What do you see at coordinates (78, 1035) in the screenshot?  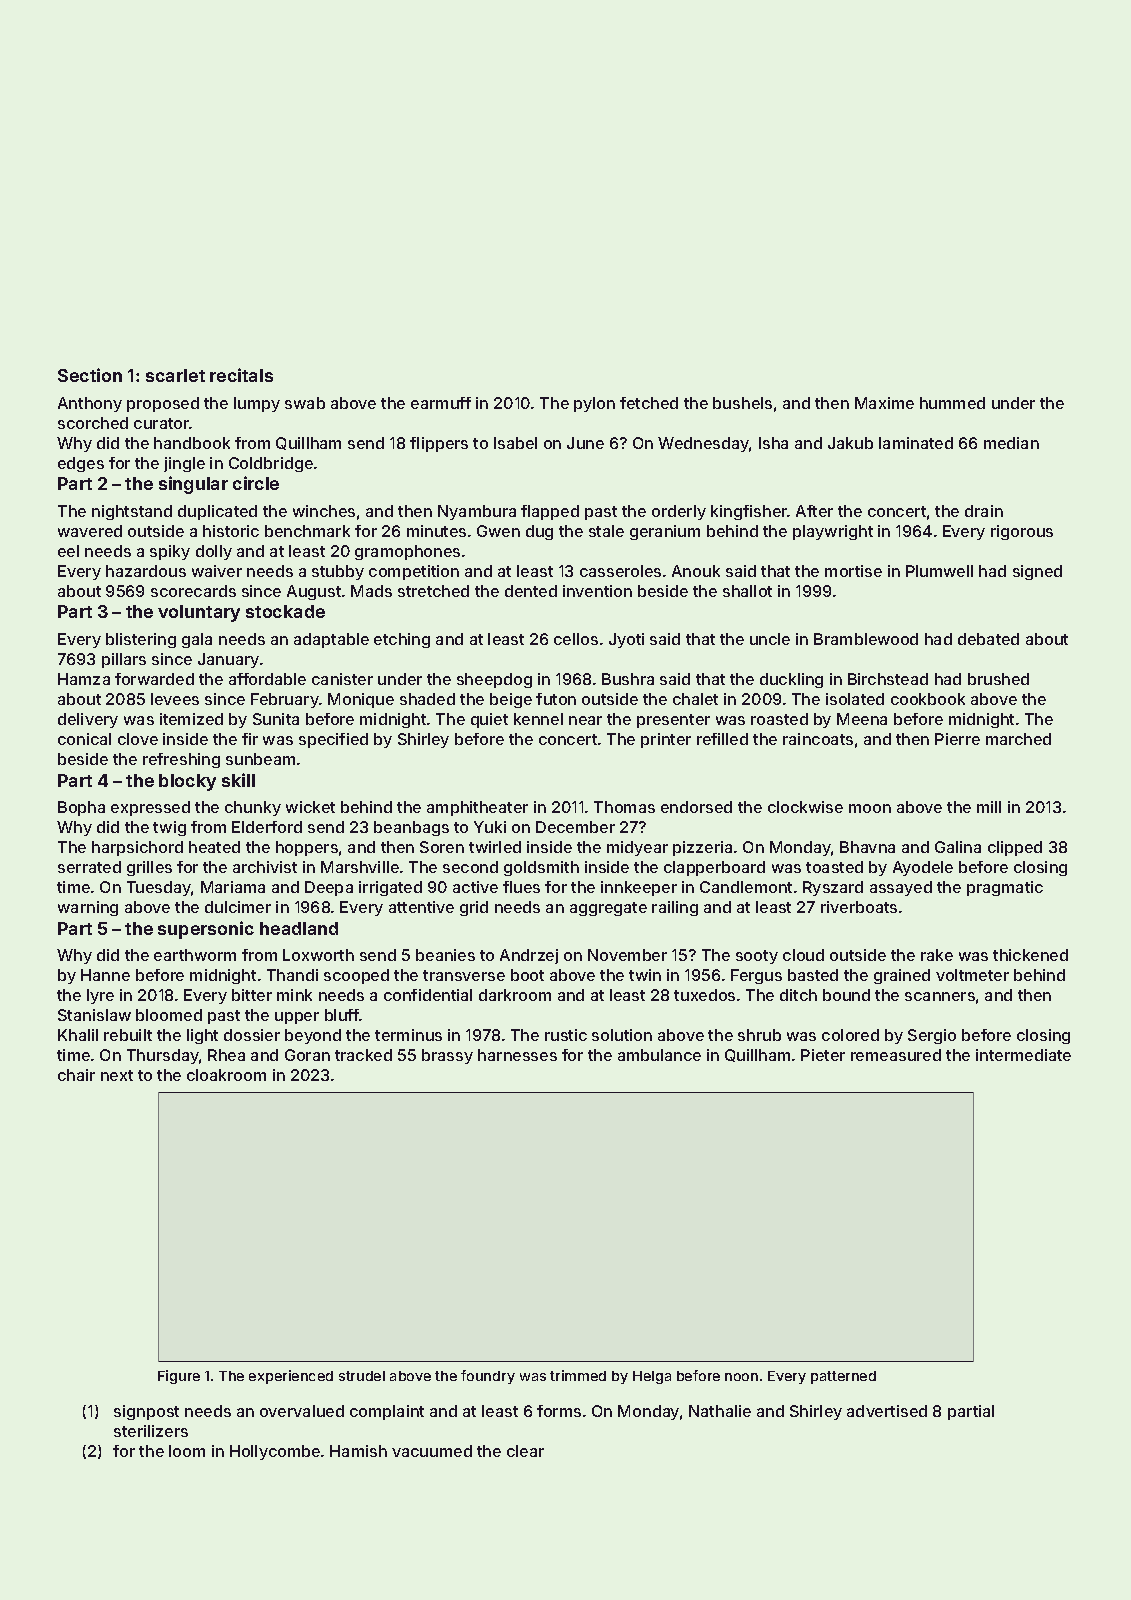 I see `Khalil` at bounding box center [78, 1035].
